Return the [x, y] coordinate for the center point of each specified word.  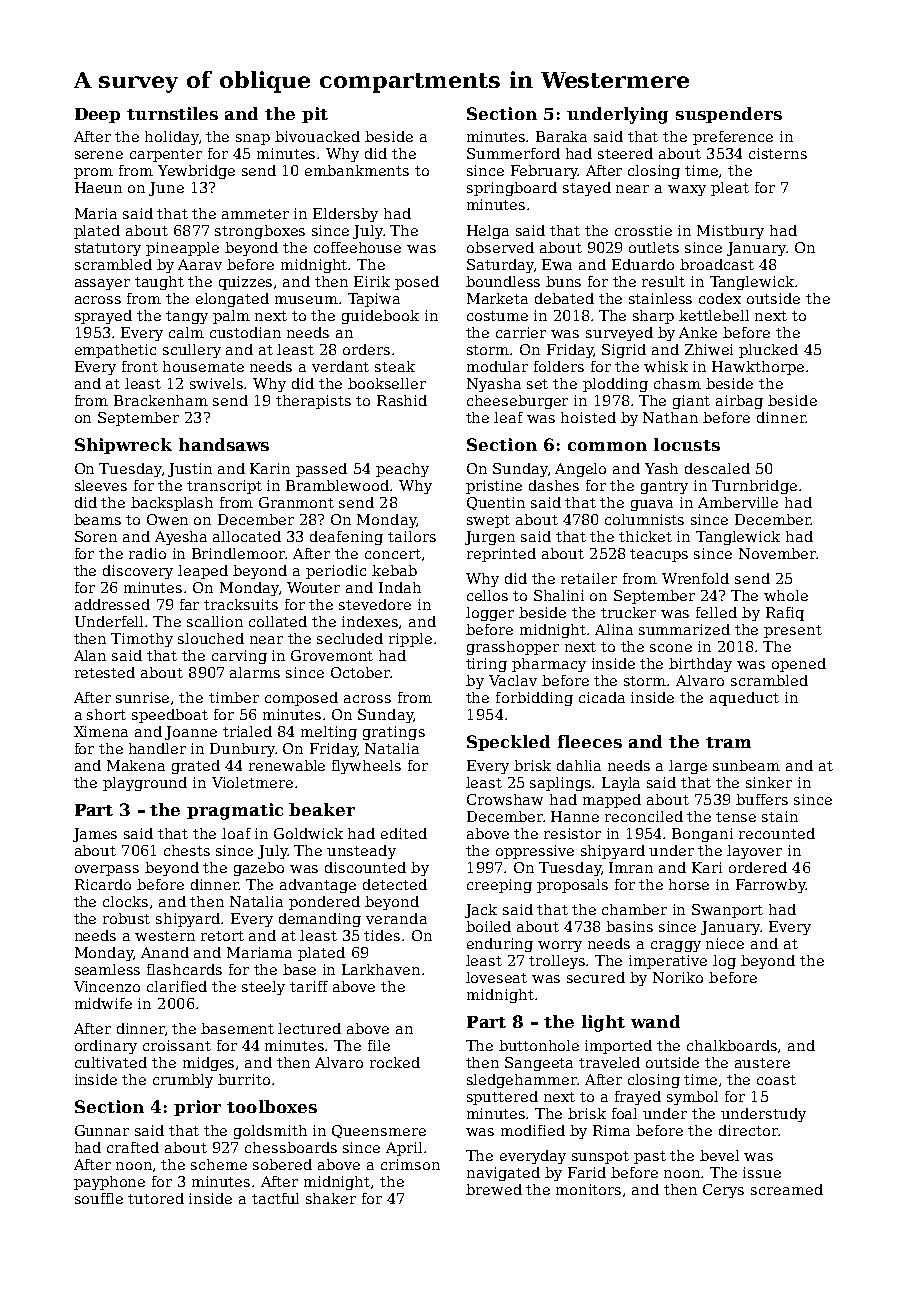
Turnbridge [754, 487]
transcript [224, 487]
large [688, 767]
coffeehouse [357, 247]
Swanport [727, 911]
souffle [99, 1198]
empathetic [115, 351]
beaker [322, 809]
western [165, 936]
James [95, 835]
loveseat [496, 977]
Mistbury [730, 232]
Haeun [98, 187]
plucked [768, 351]
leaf [508, 417]
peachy [402, 470]
